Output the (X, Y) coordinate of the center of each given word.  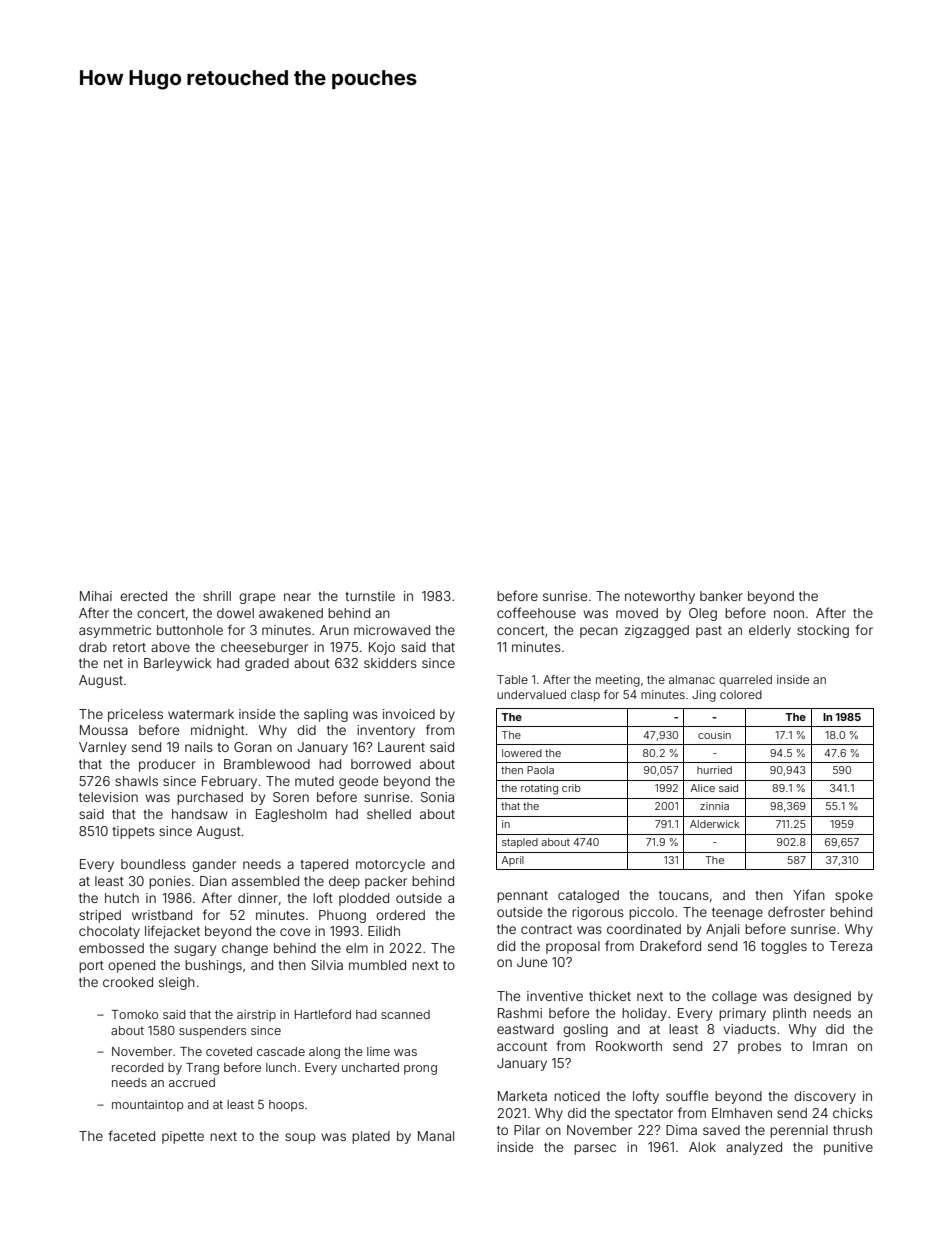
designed (822, 997)
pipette (183, 1137)
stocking (823, 631)
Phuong (342, 916)
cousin (714, 735)
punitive (848, 1148)
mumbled (377, 965)
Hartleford (323, 1014)
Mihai (96, 596)
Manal (436, 1136)
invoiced (409, 714)
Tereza (850, 946)
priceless (135, 715)
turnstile (370, 596)
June (532, 962)
